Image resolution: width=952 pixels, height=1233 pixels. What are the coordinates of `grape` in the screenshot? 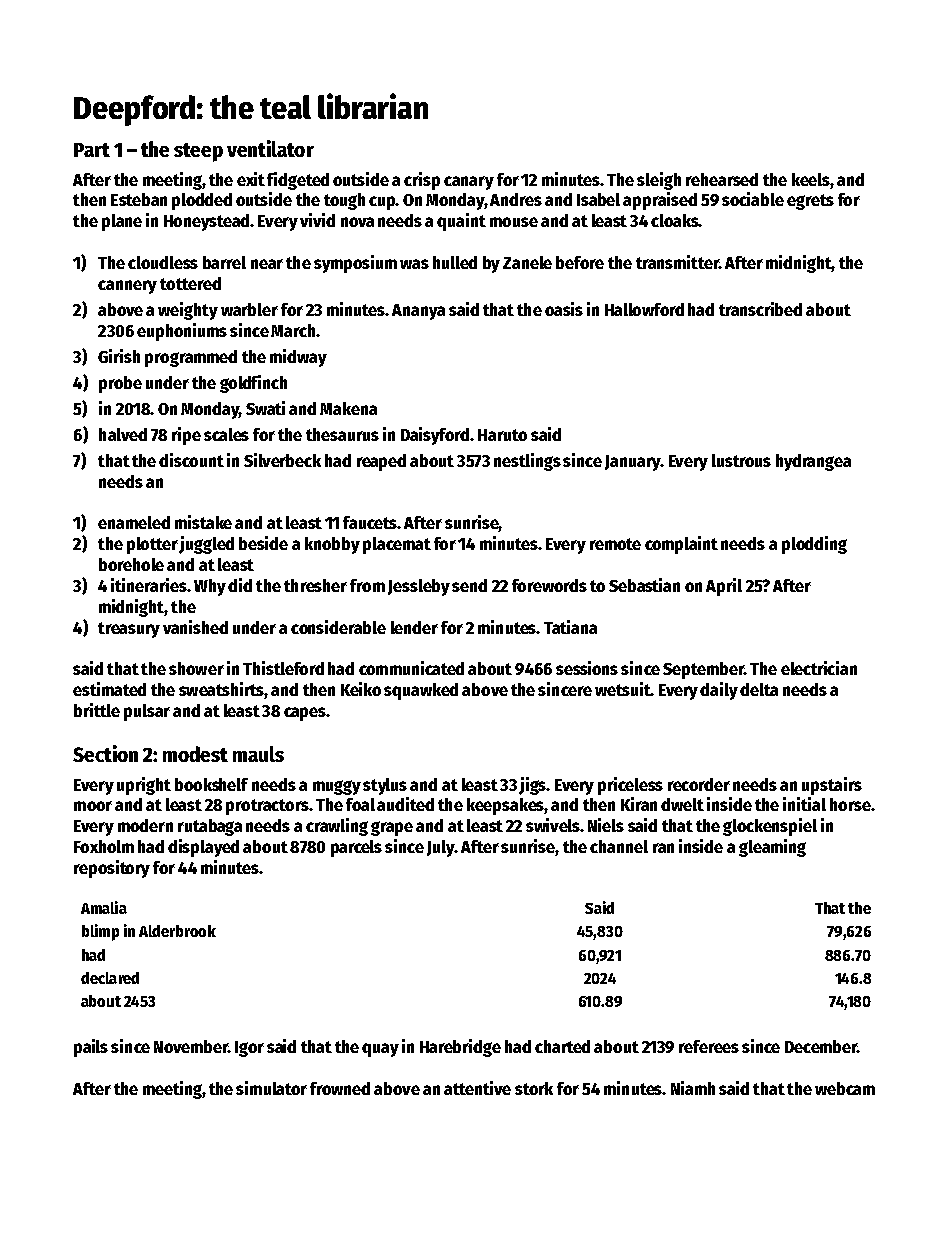 It's located at (392, 828).
